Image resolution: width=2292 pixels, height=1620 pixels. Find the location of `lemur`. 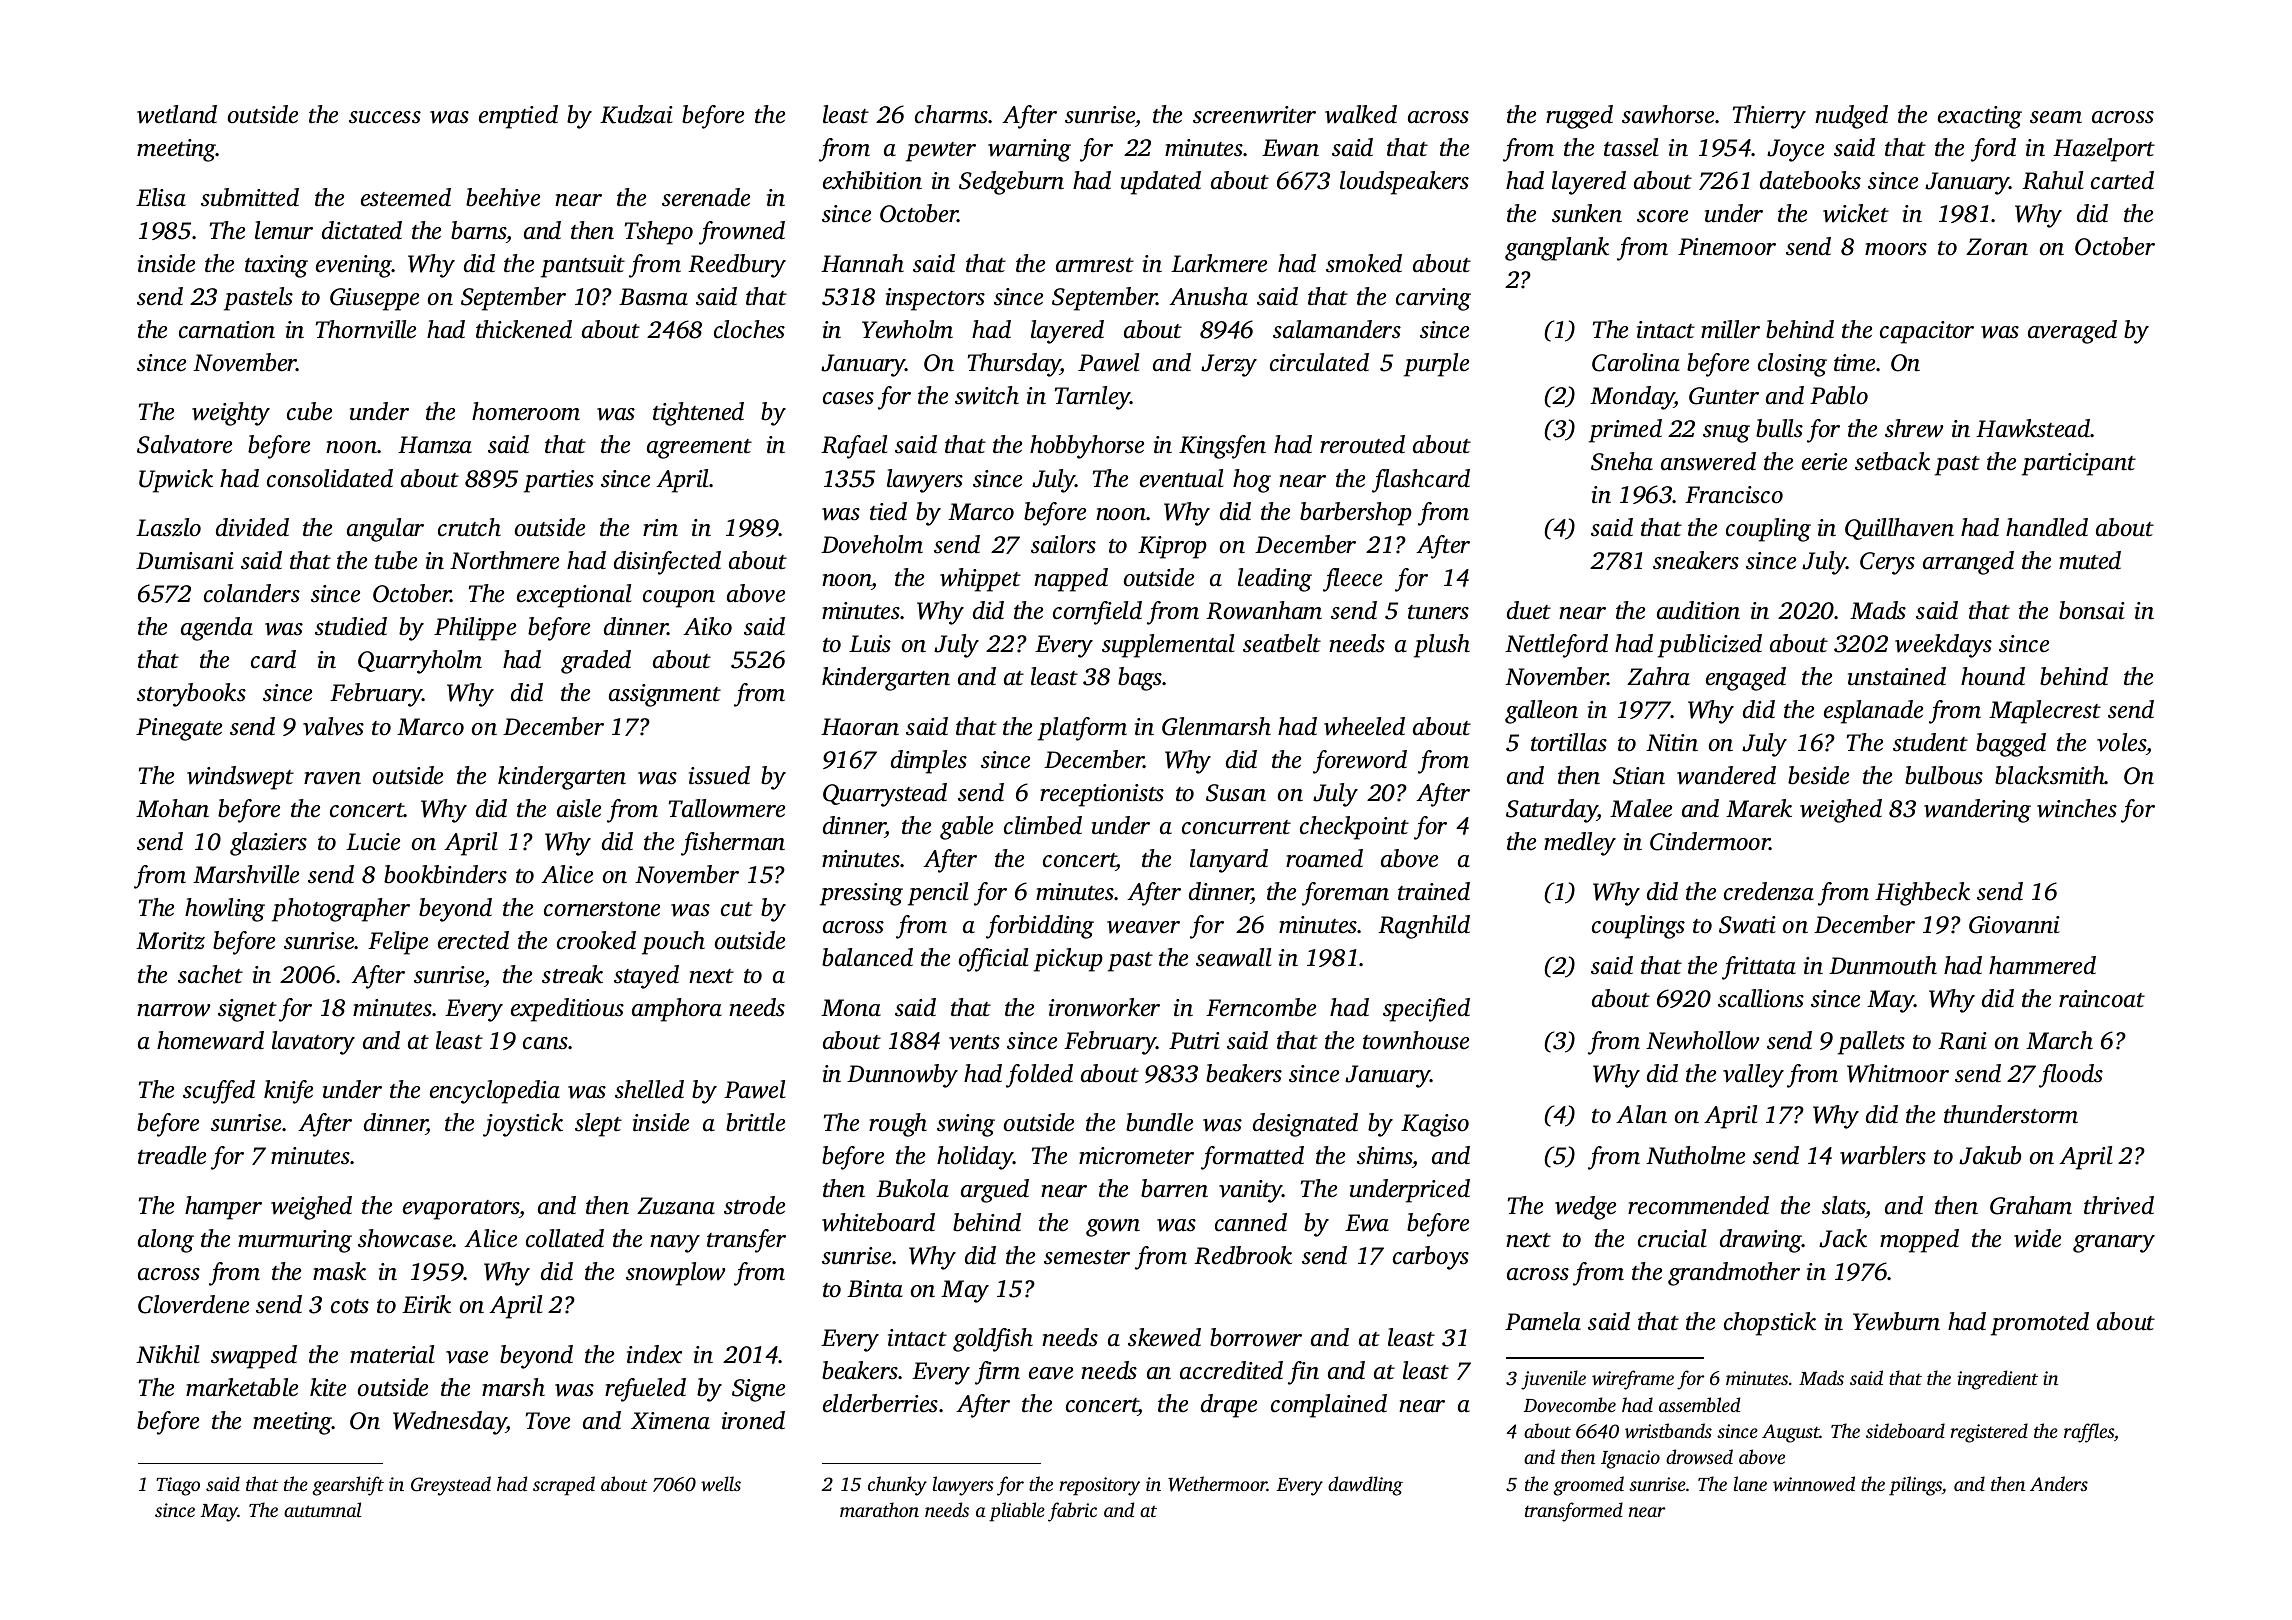

lemur is located at coordinates (284, 230).
